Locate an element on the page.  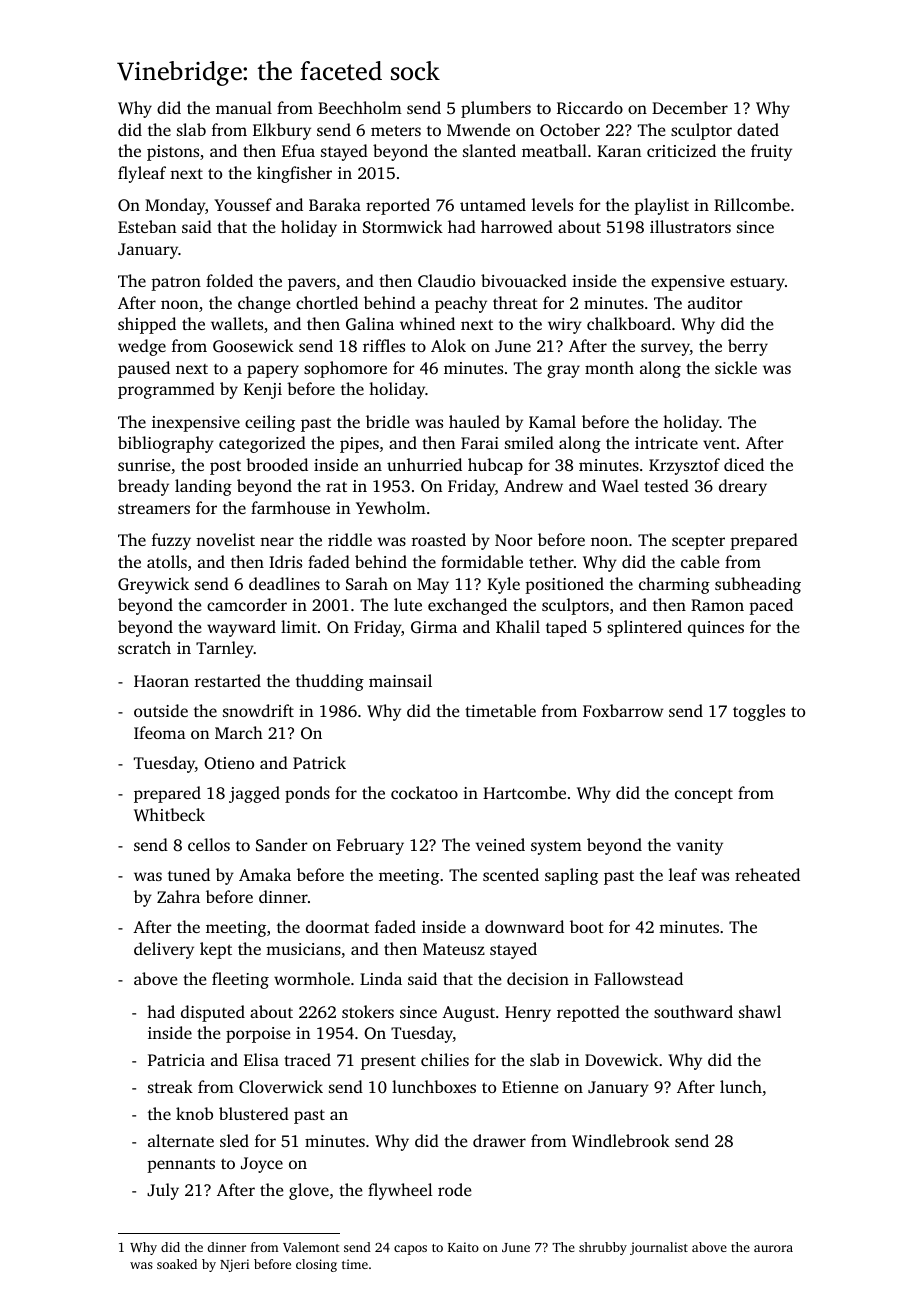
dated is located at coordinates (758, 129).
